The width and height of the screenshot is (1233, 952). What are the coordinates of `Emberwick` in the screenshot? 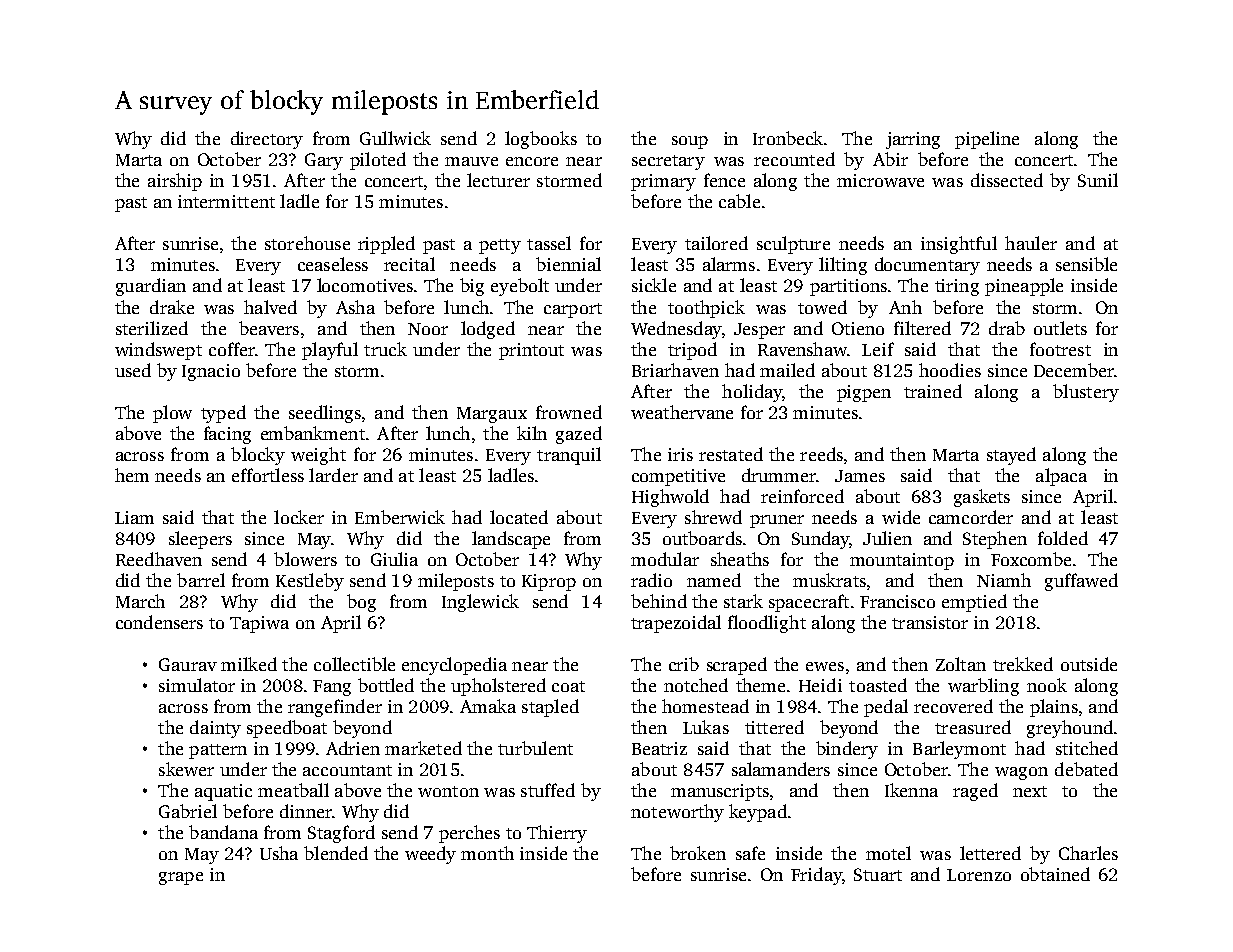 It's located at (400, 517).
